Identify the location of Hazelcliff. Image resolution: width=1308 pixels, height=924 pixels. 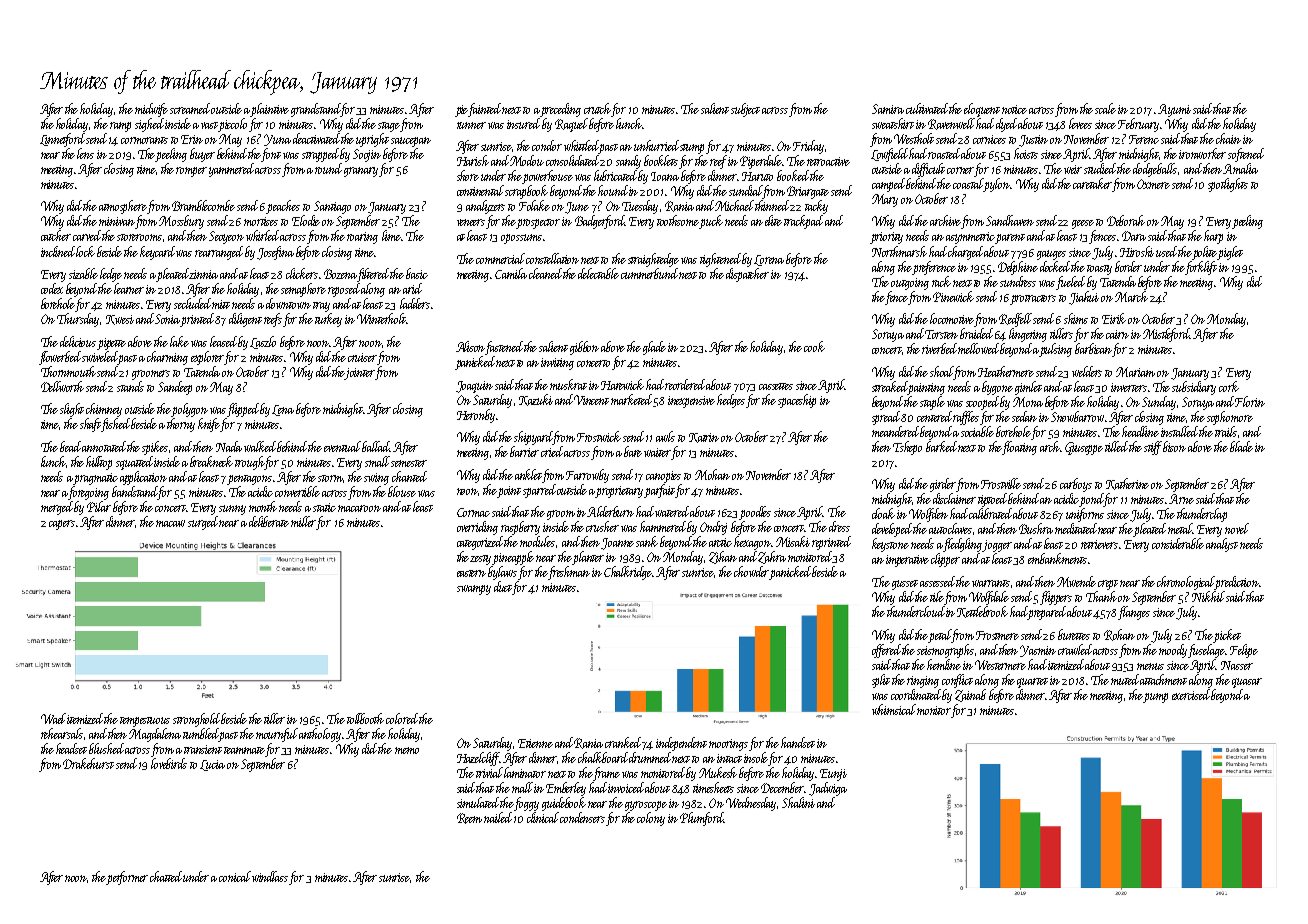
(478, 759).
